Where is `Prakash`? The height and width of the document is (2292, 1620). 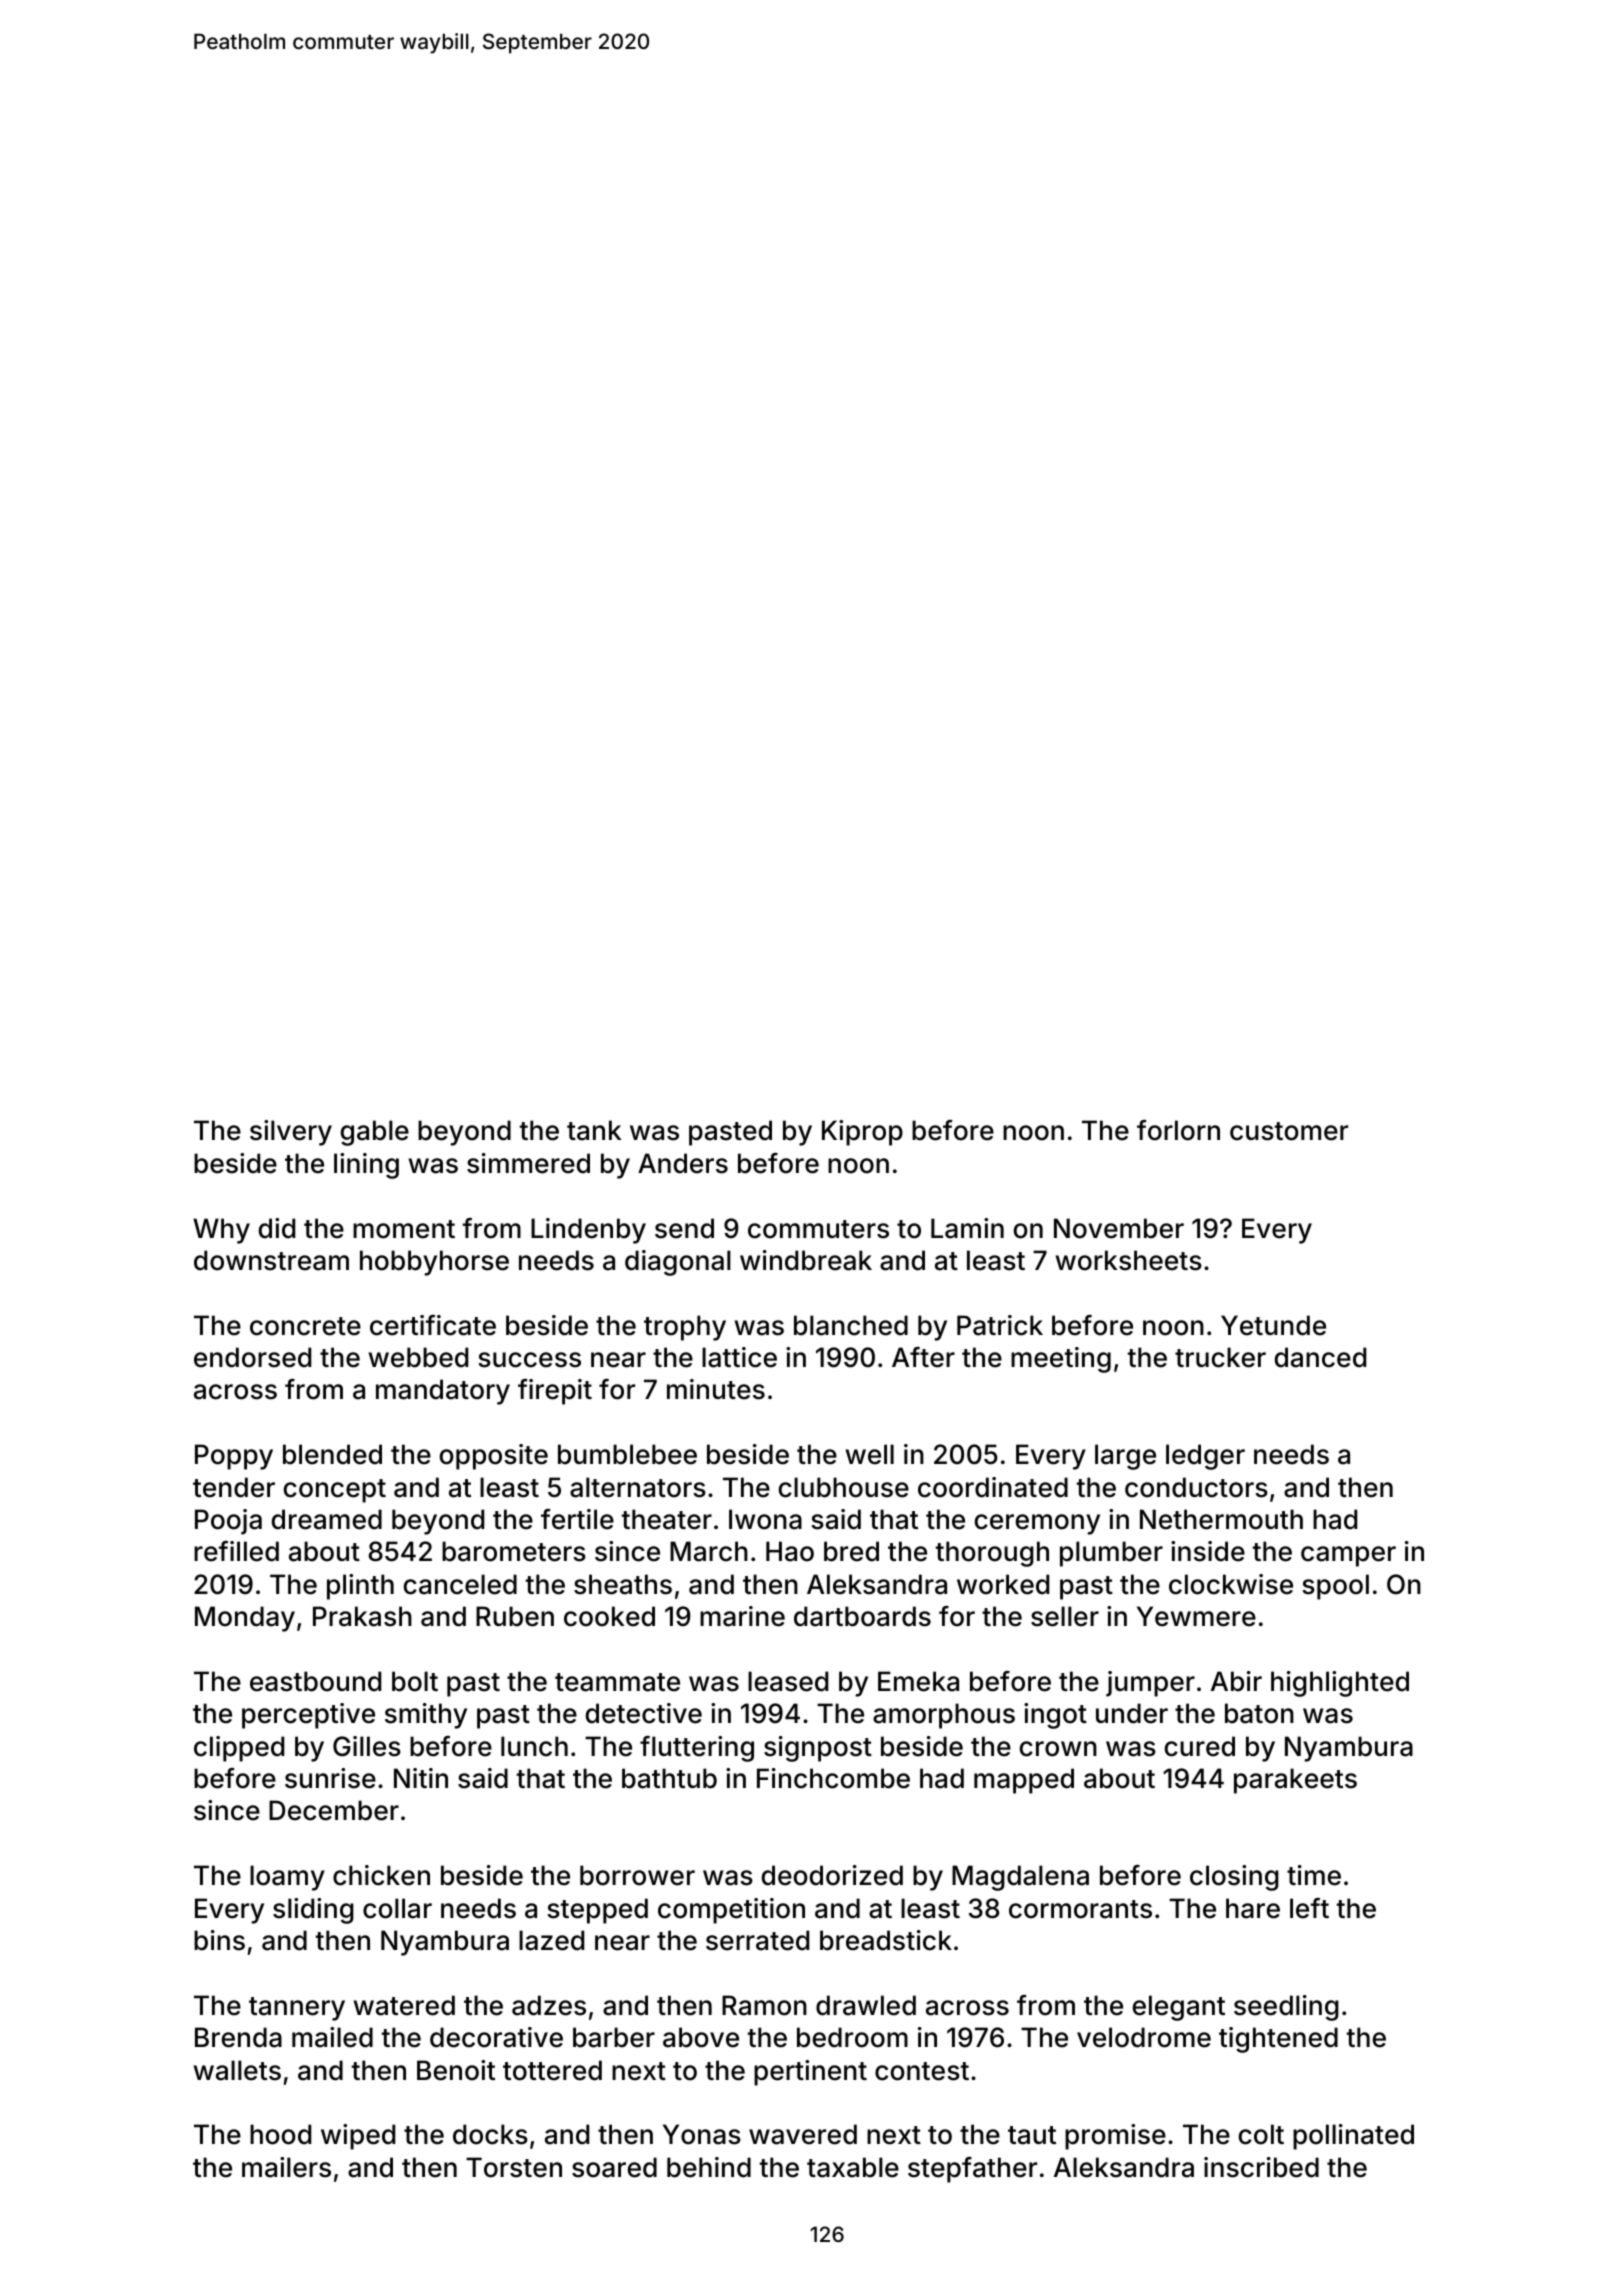 Prakash is located at coordinates (362, 1616).
